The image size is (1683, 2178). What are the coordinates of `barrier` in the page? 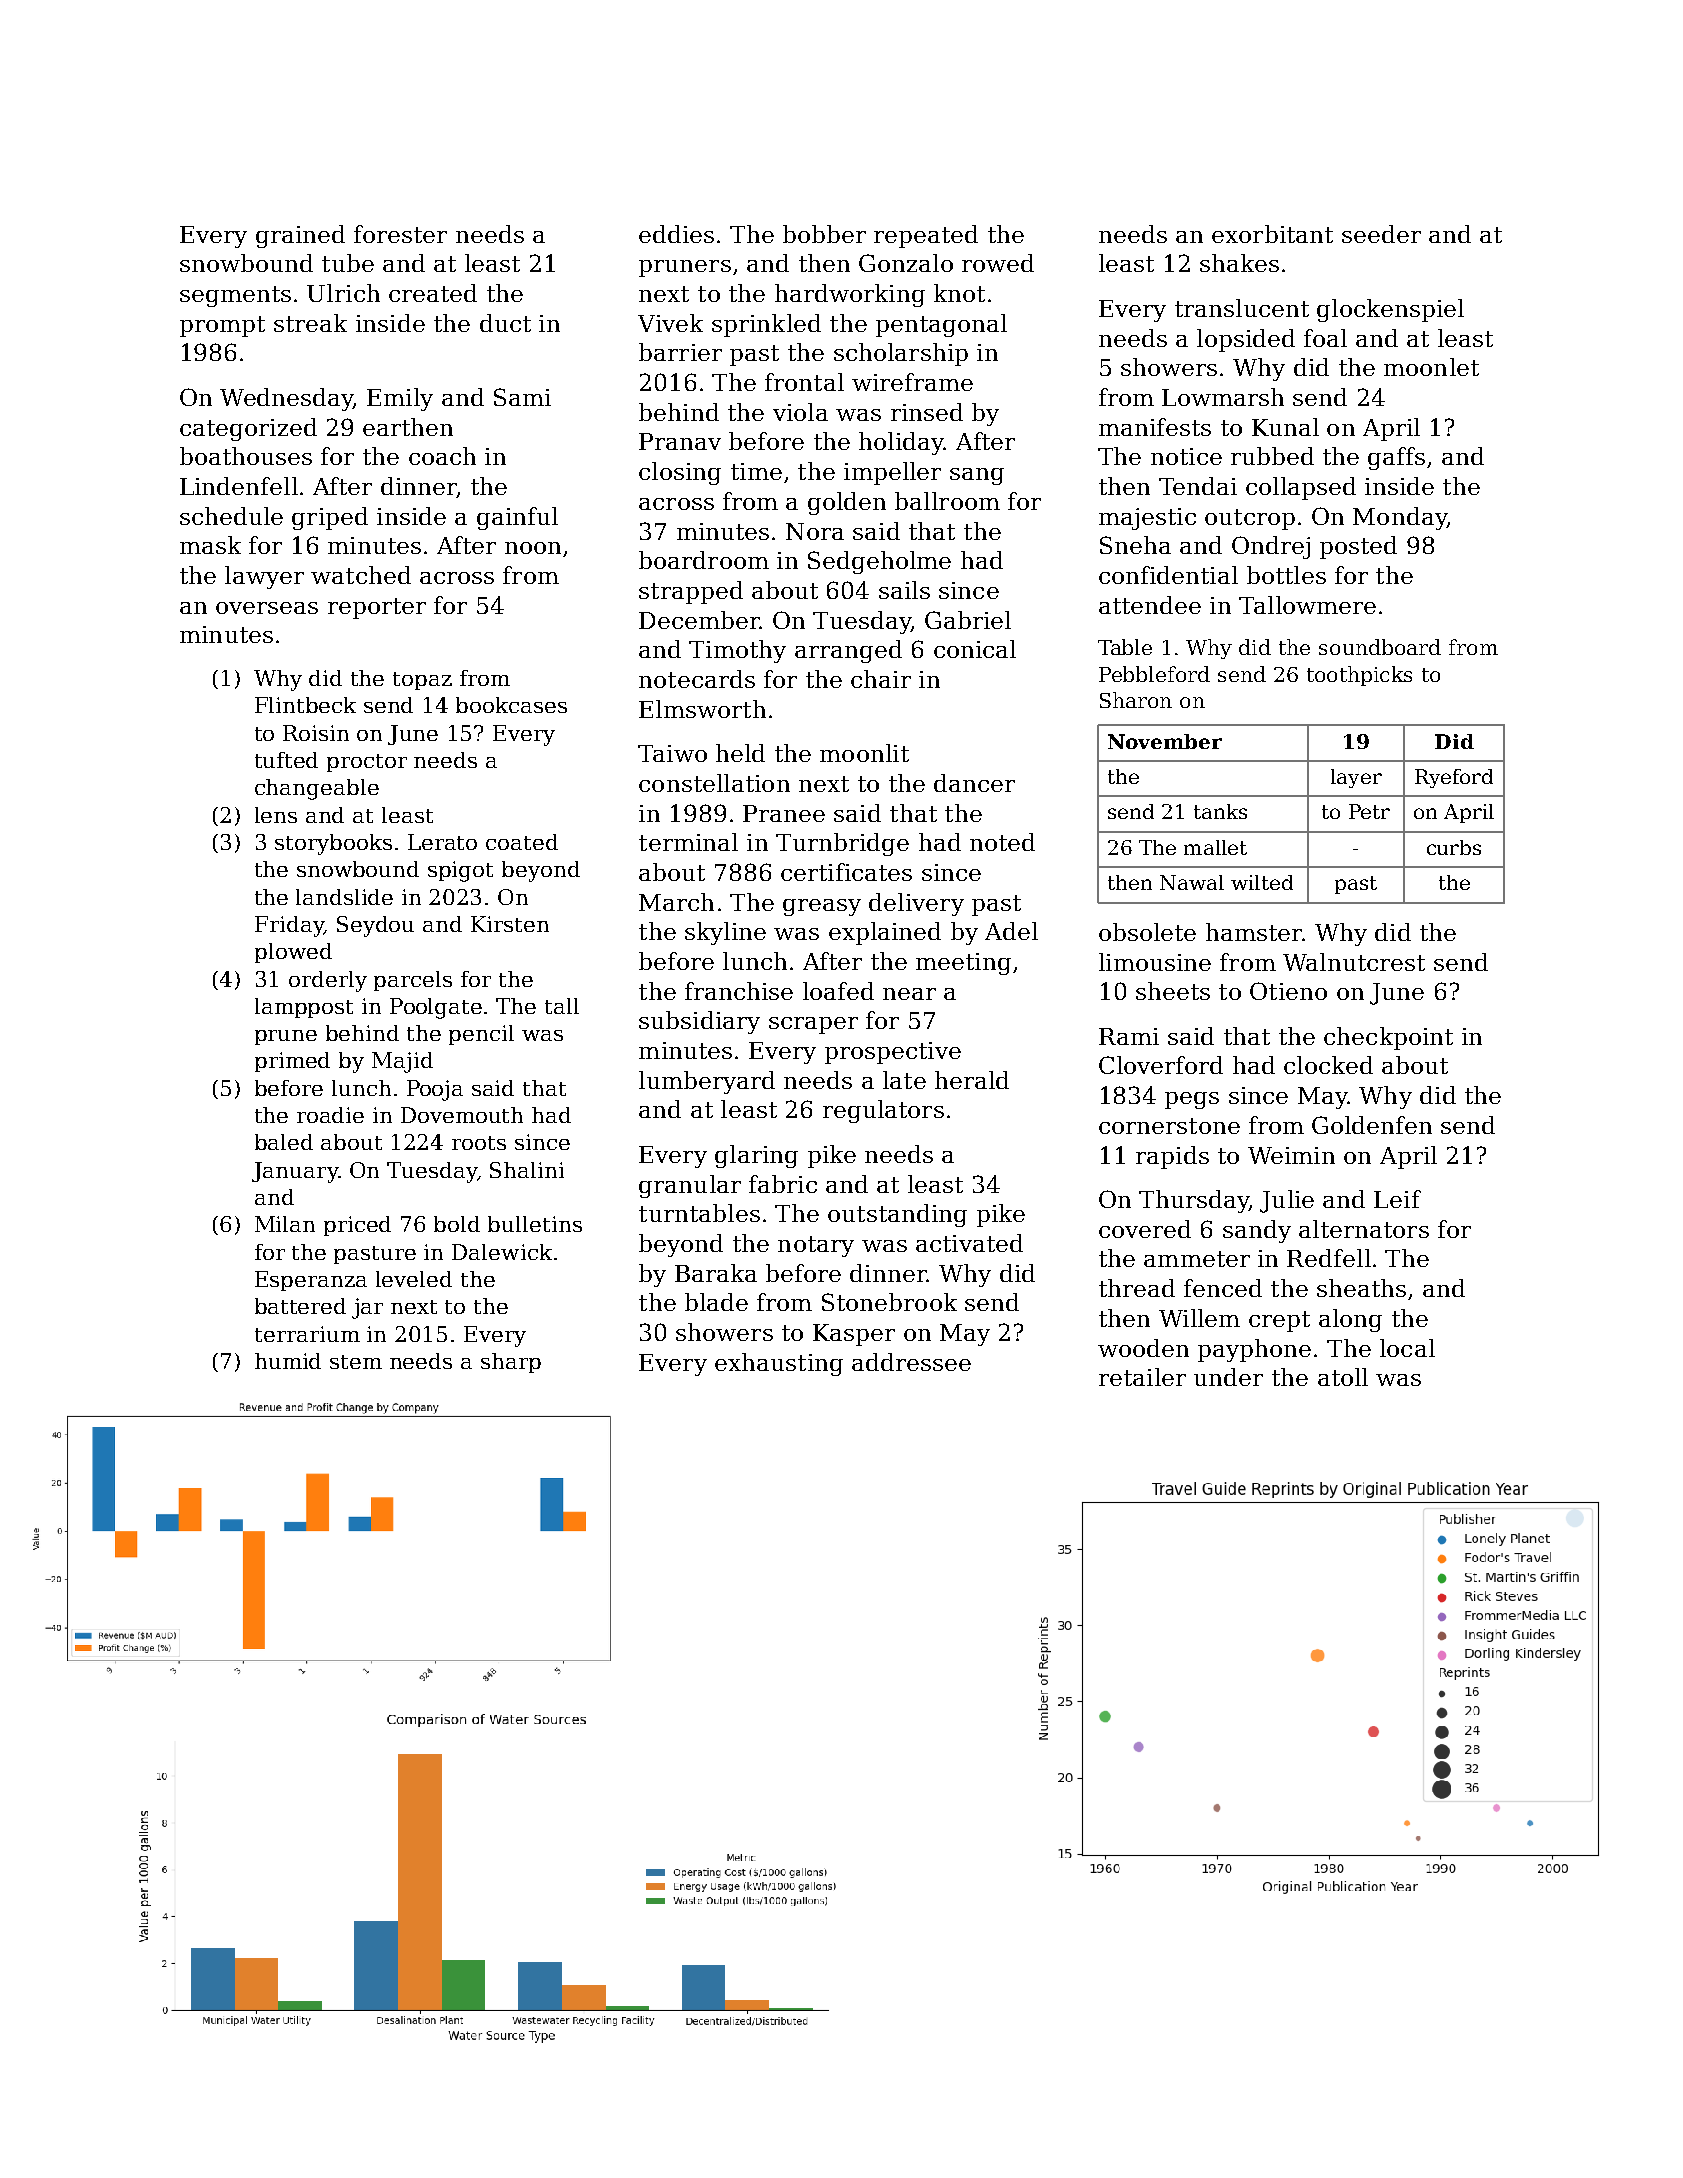 It's located at (680, 352).
